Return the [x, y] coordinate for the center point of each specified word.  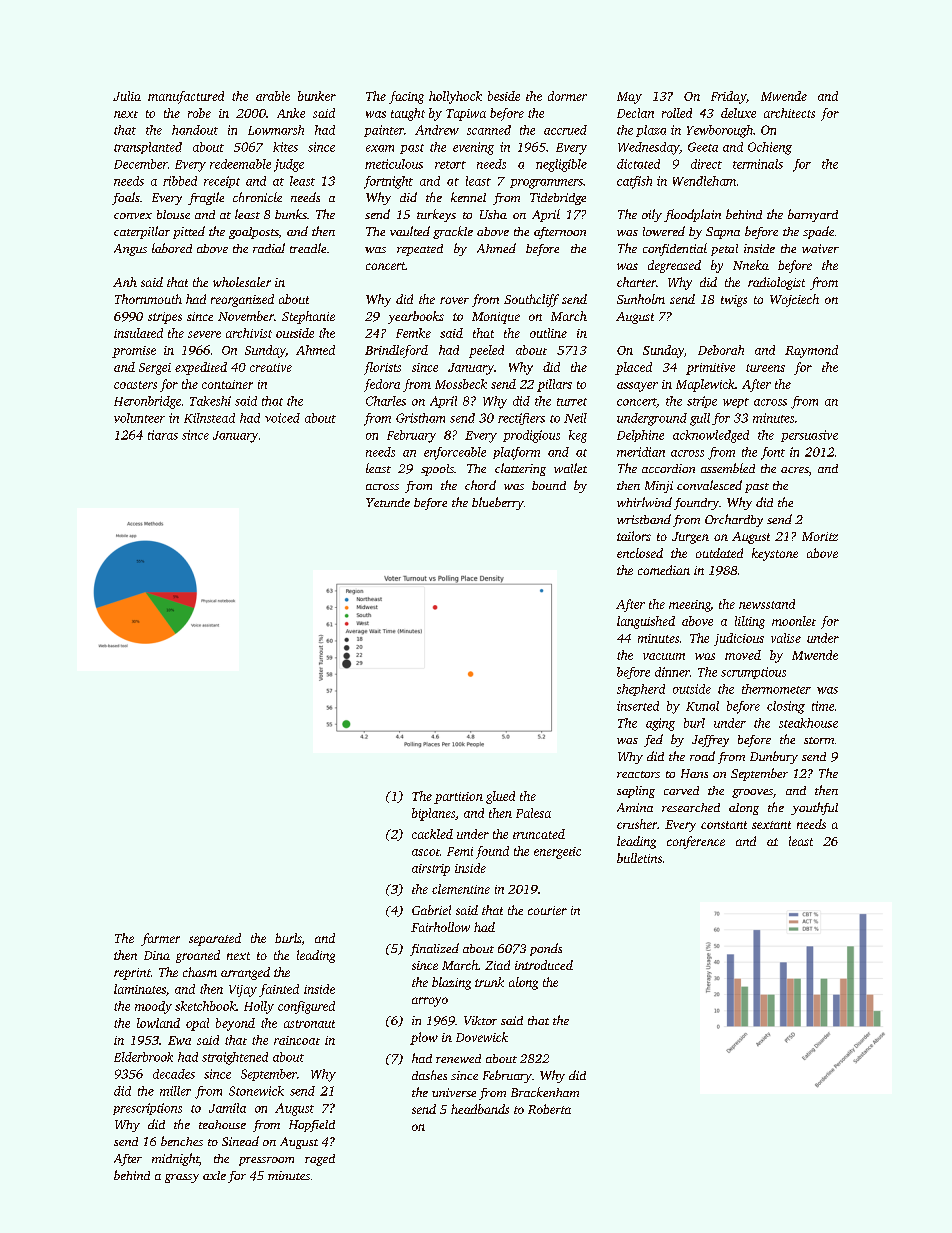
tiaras [163, 435]
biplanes [433, 814]
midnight [175, 1159]
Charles [386, 401]
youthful [814, 808]
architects [789, 113]
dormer [567, 96]
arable [273, 96]
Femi [460, 851]
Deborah [721, 350]
